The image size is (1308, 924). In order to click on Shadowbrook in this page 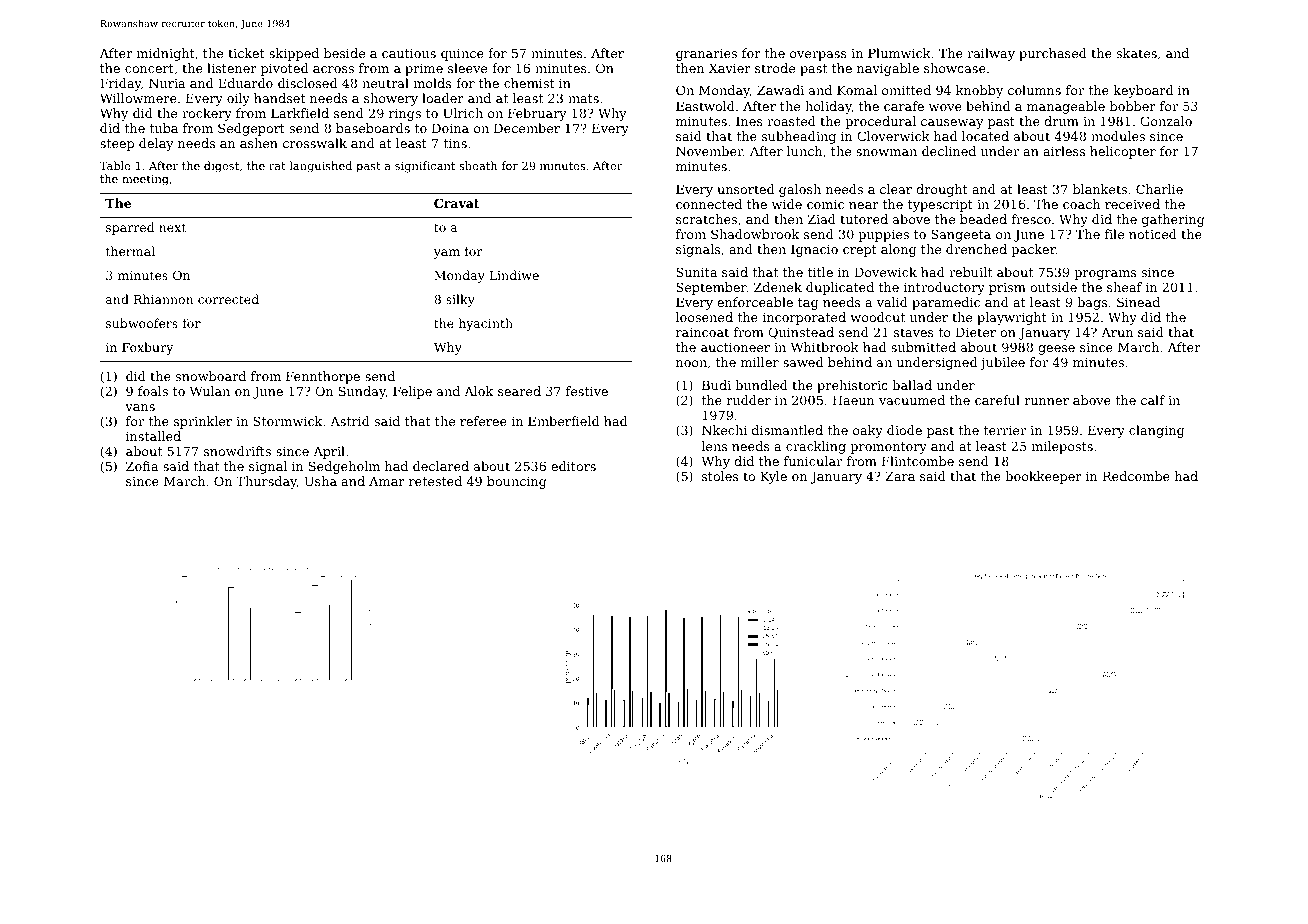, I will do `click(755, 234)`.
